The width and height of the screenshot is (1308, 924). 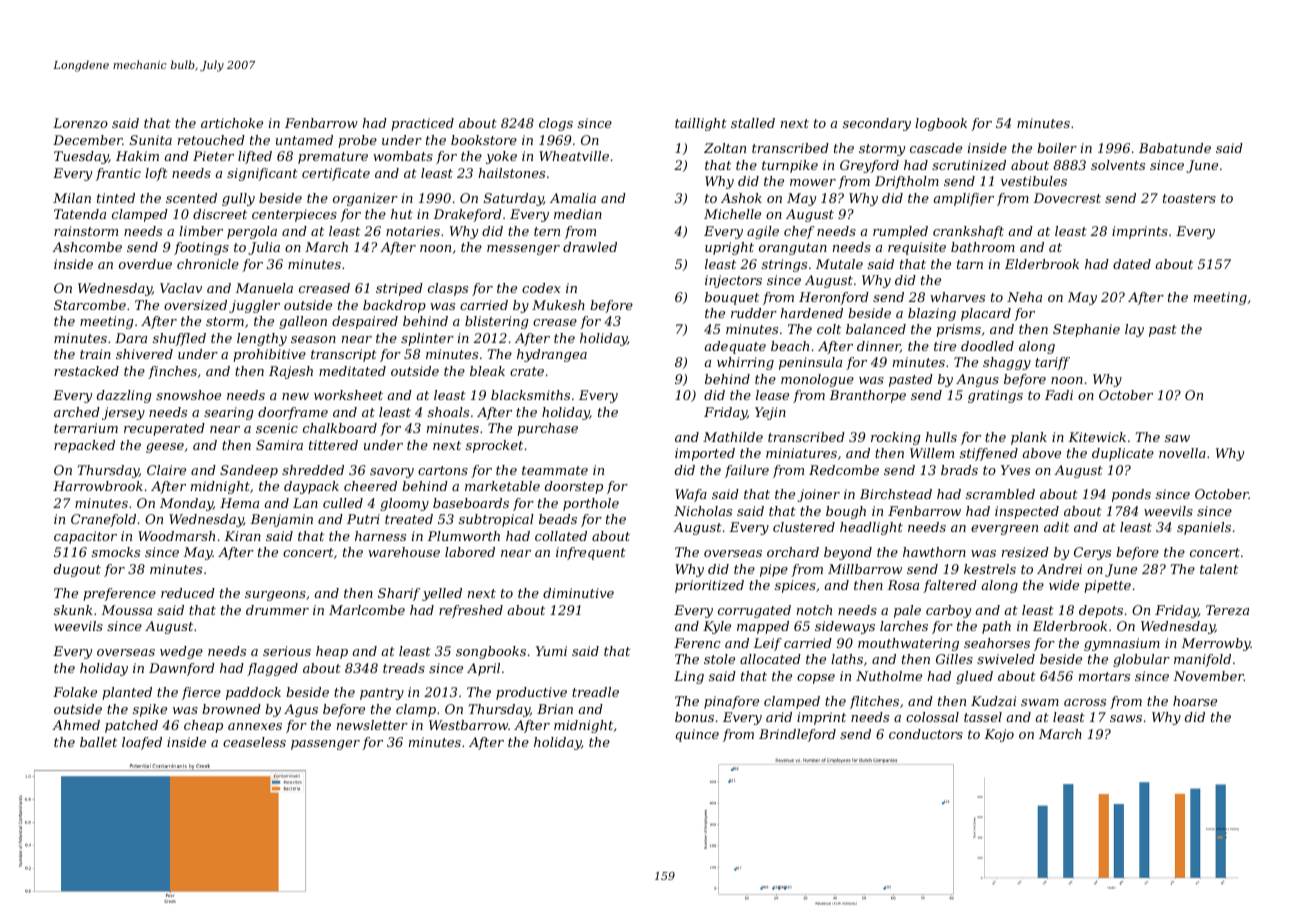 What do you see at coordinates (80, 123) in the screenshot?
I see `Lorenzo` at bounding box center [80, 123].
